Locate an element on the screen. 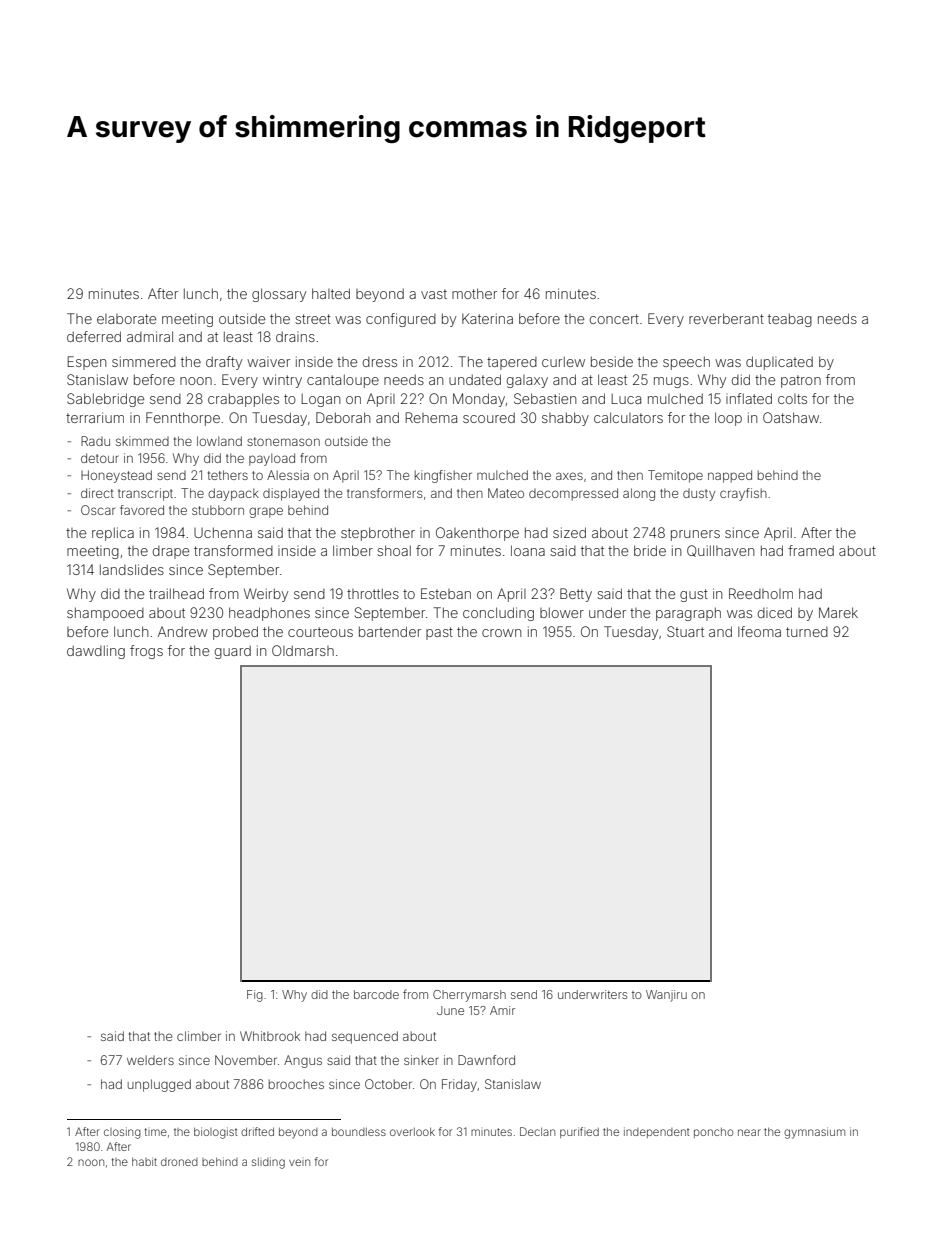 The image size is (952, 1233). Marek is located at coordinates (838, 612).
